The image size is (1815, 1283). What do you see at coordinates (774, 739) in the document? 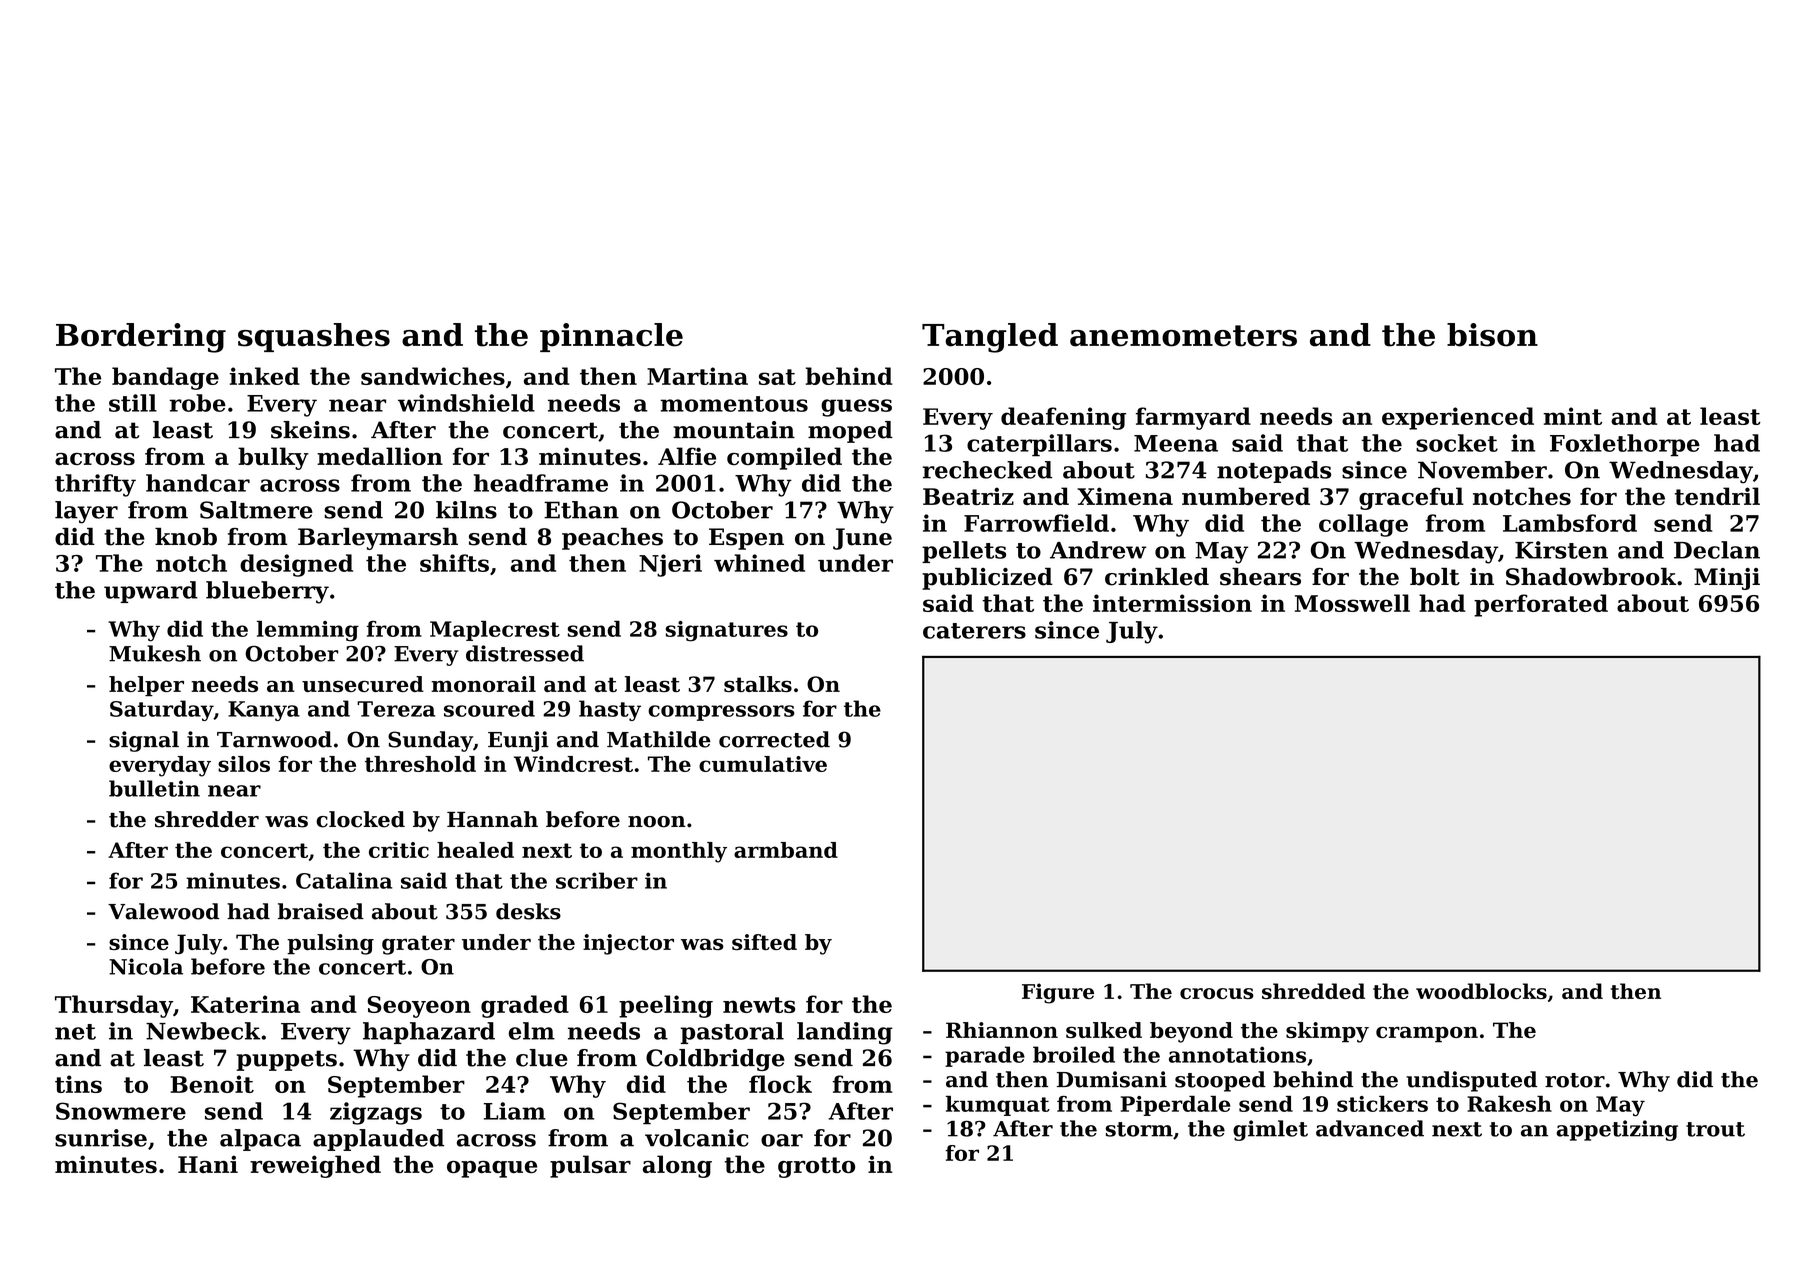
I see `corrected` at bounding box center [774, 739].
